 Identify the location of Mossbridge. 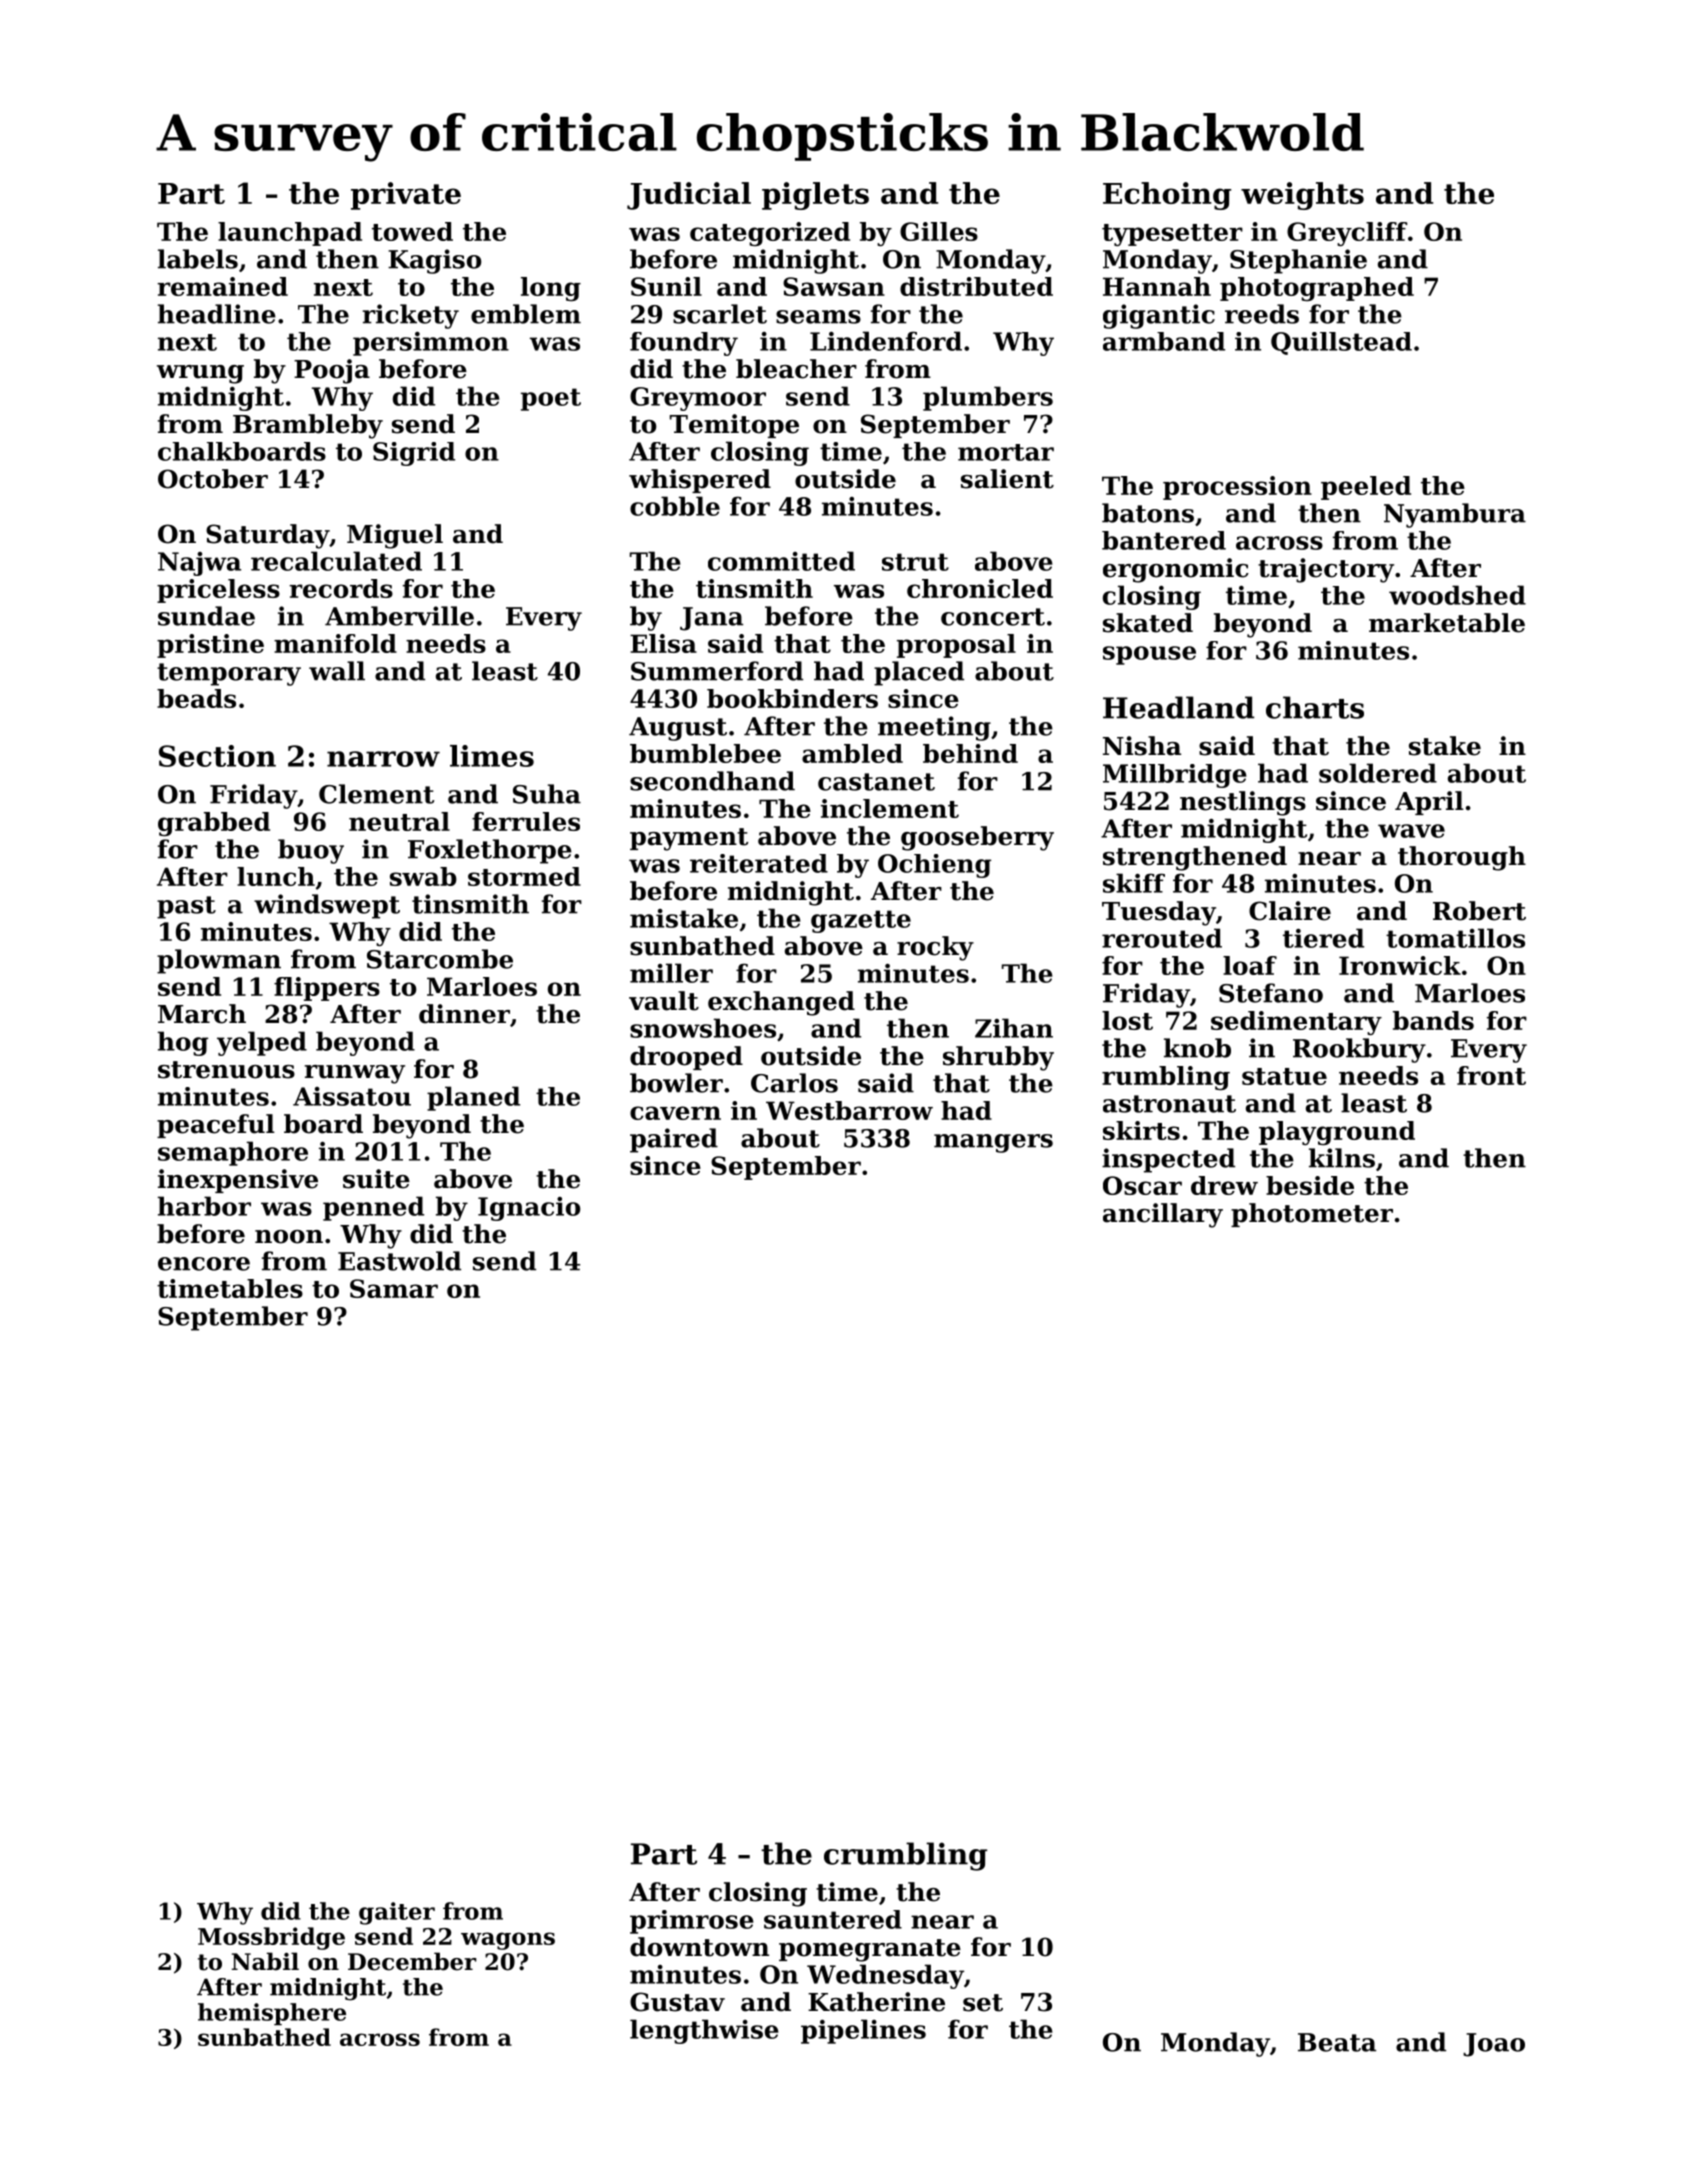
(271, 1938).
